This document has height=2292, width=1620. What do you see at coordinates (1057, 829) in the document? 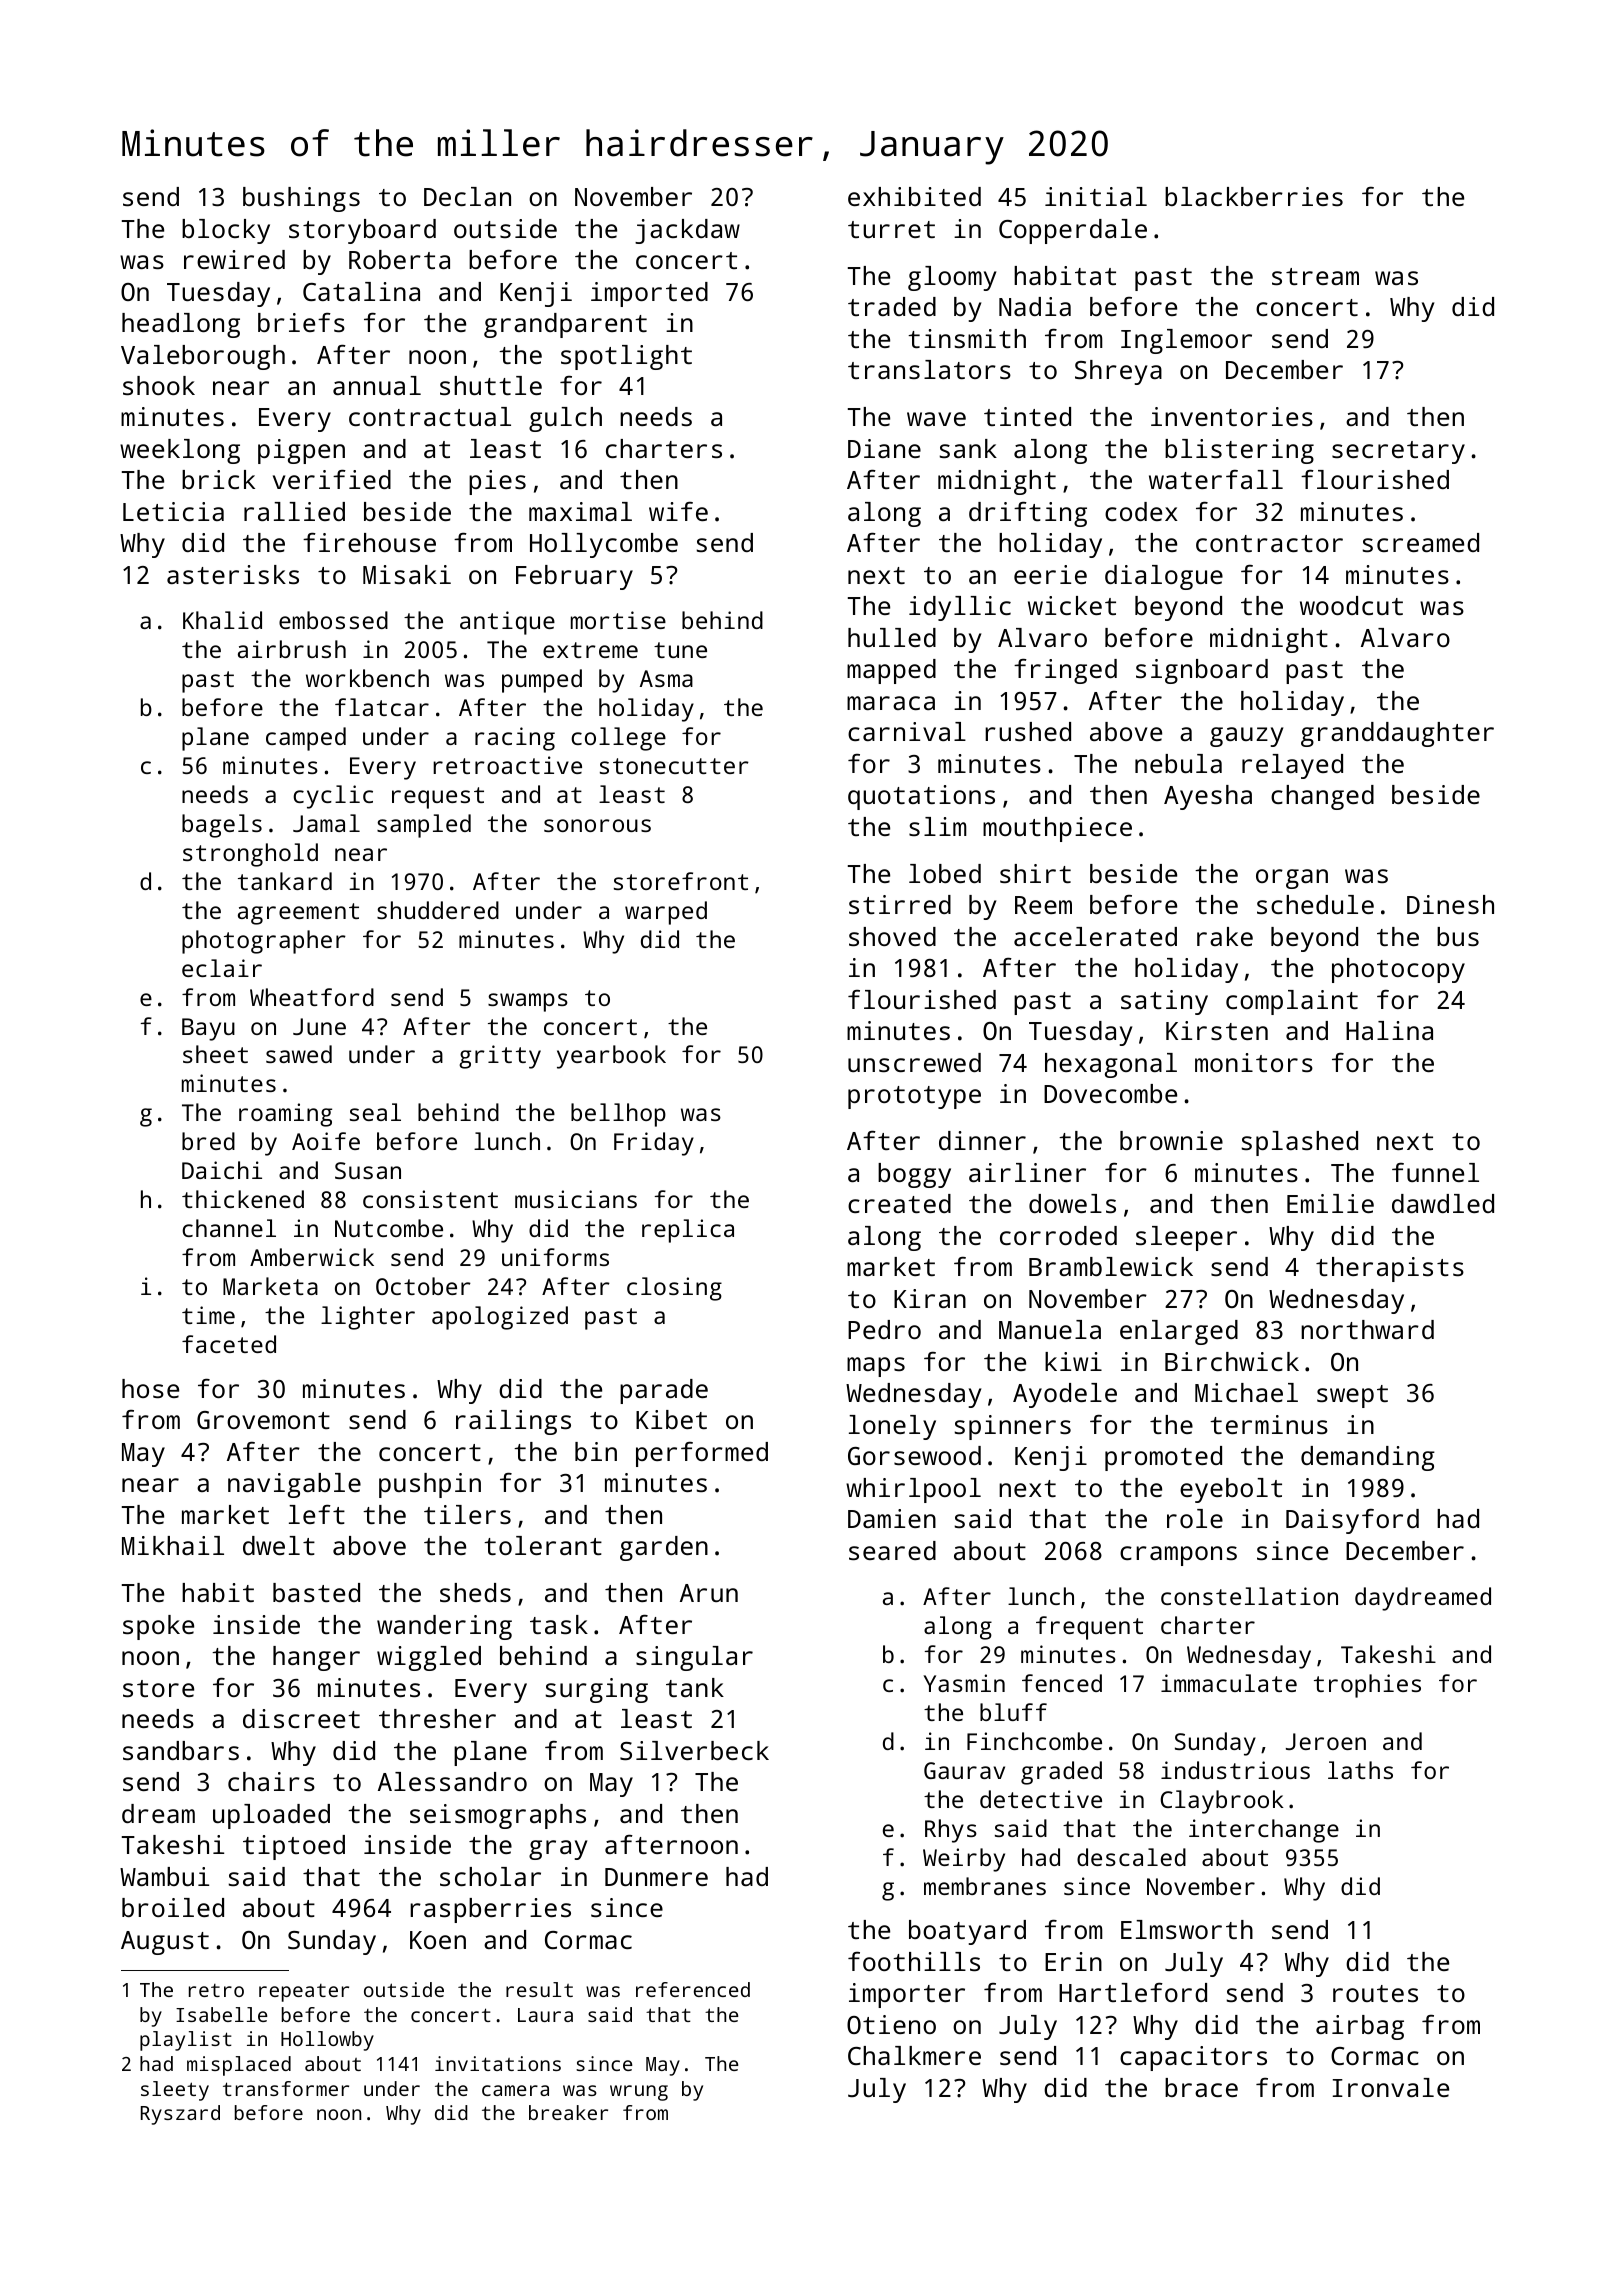
I see `mouthpiece` at bounding box center [1057, 829].
